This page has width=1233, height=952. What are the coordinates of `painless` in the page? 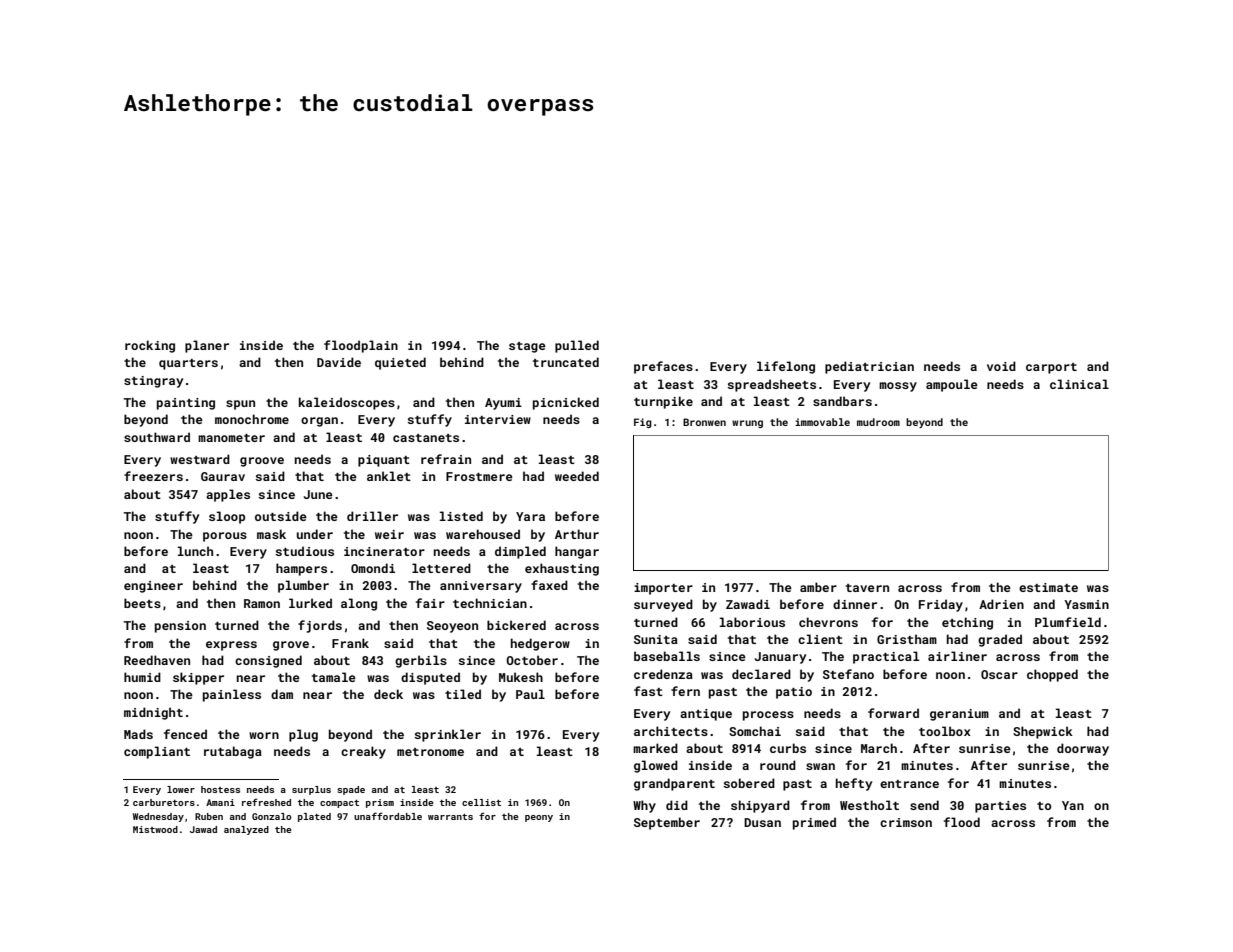 It's located at (232, 695).
